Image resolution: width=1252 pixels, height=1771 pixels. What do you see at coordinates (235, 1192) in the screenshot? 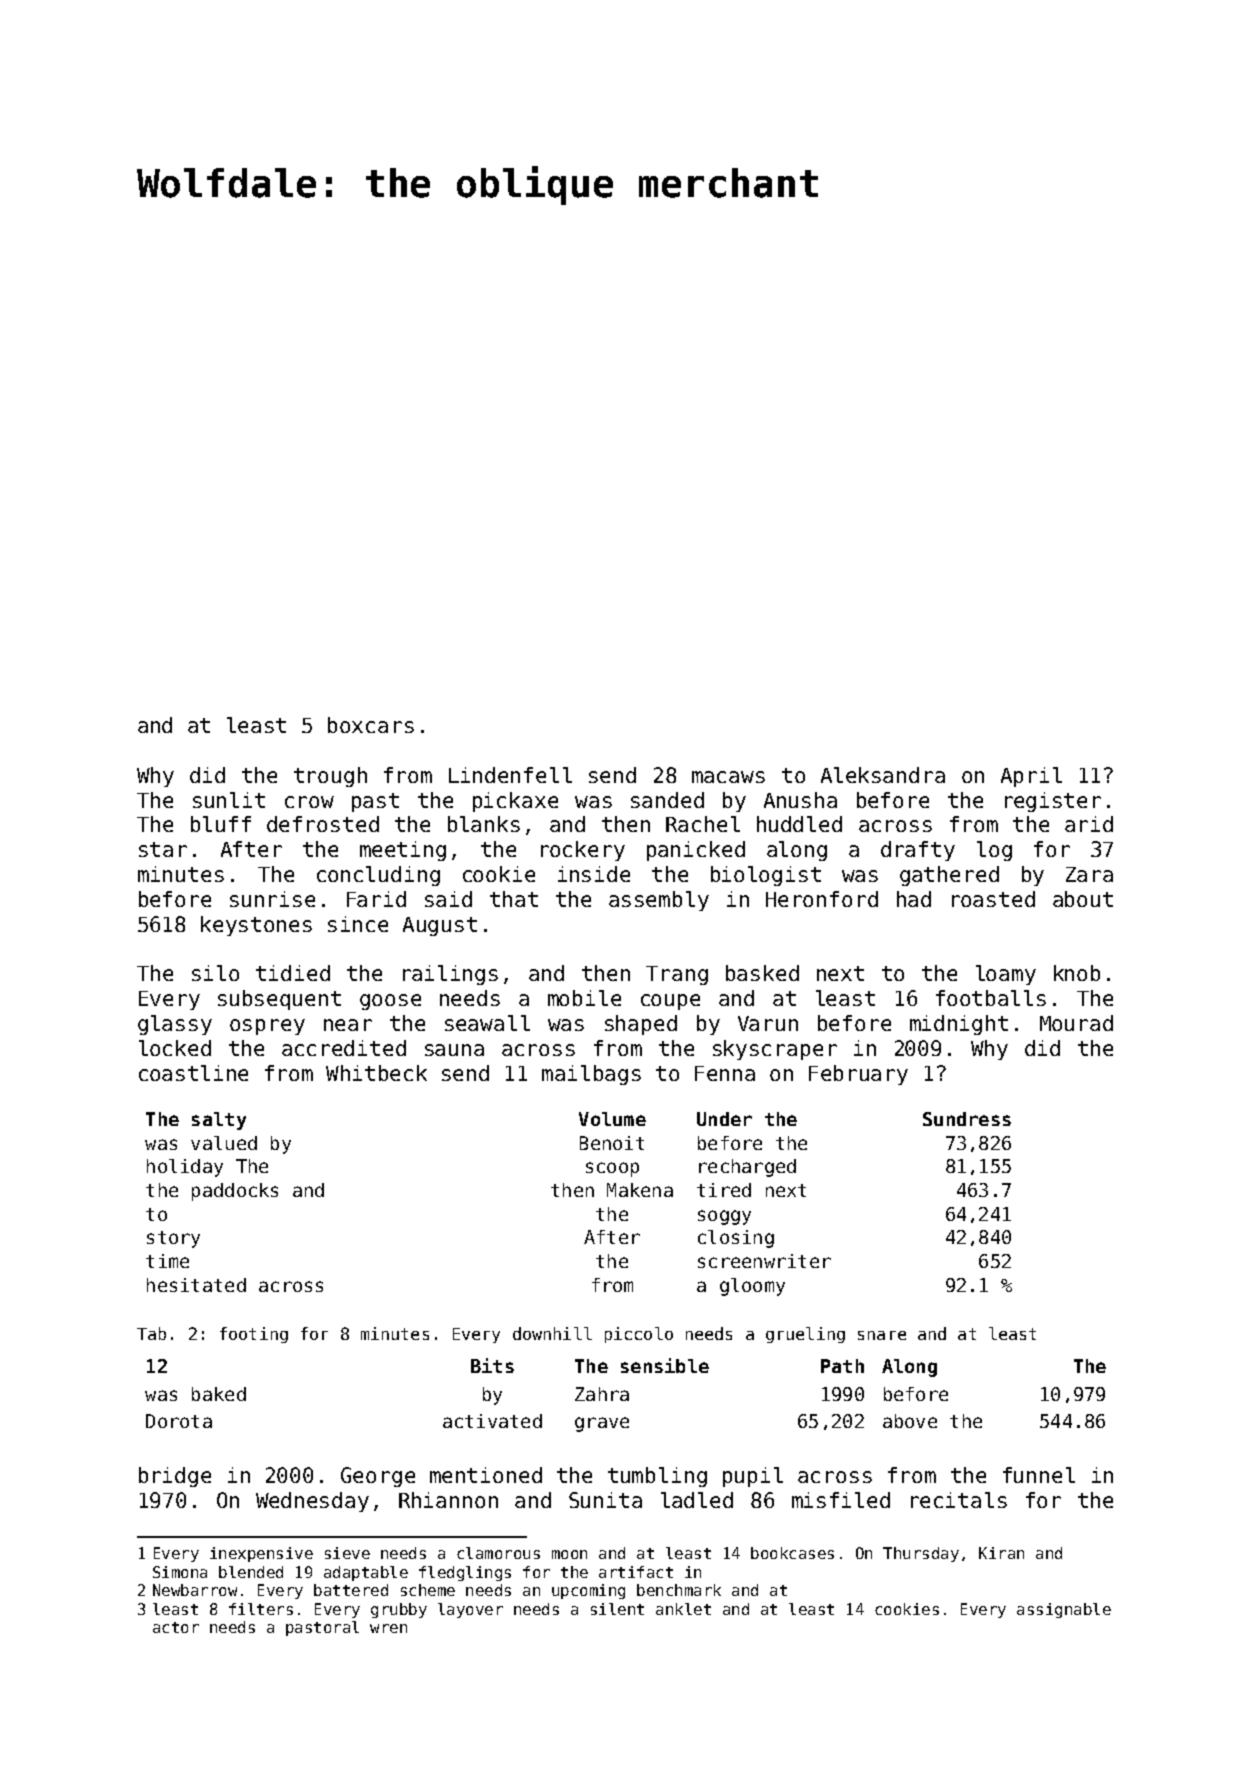
I see `paddocks` at bounding box center [235, 1192].
